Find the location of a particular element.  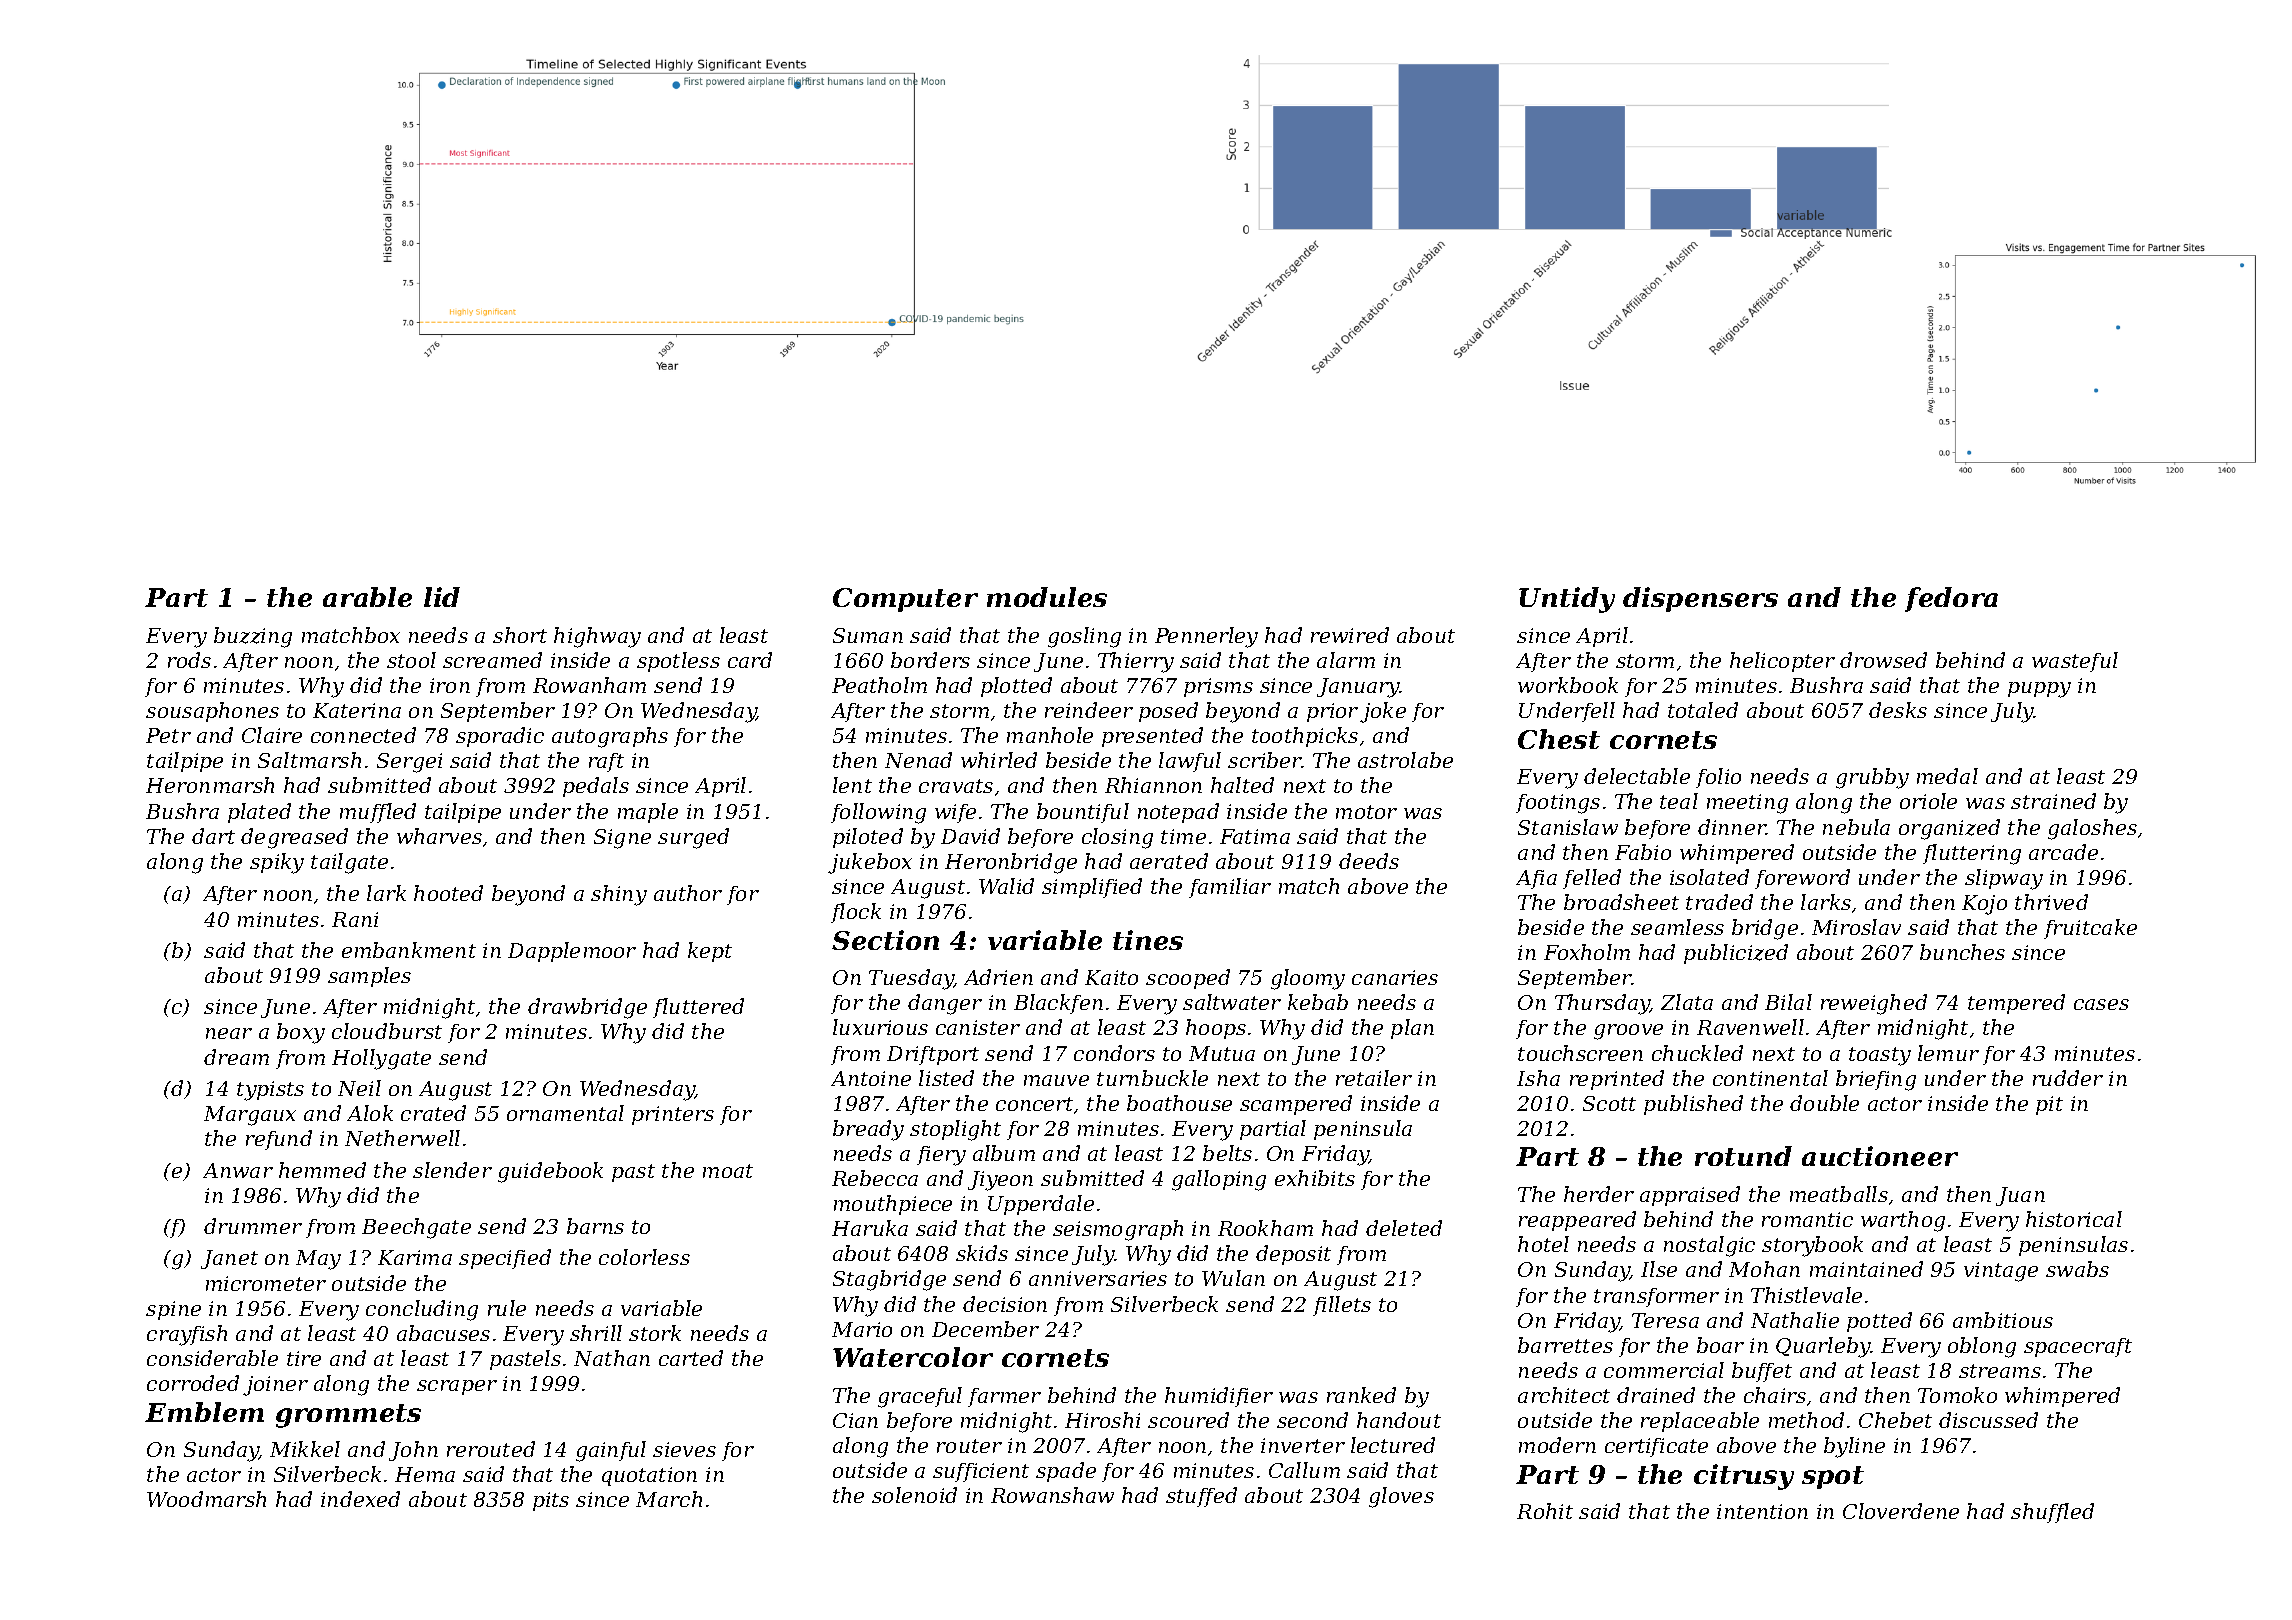

sieves is located at coordinates (684, 1449).
